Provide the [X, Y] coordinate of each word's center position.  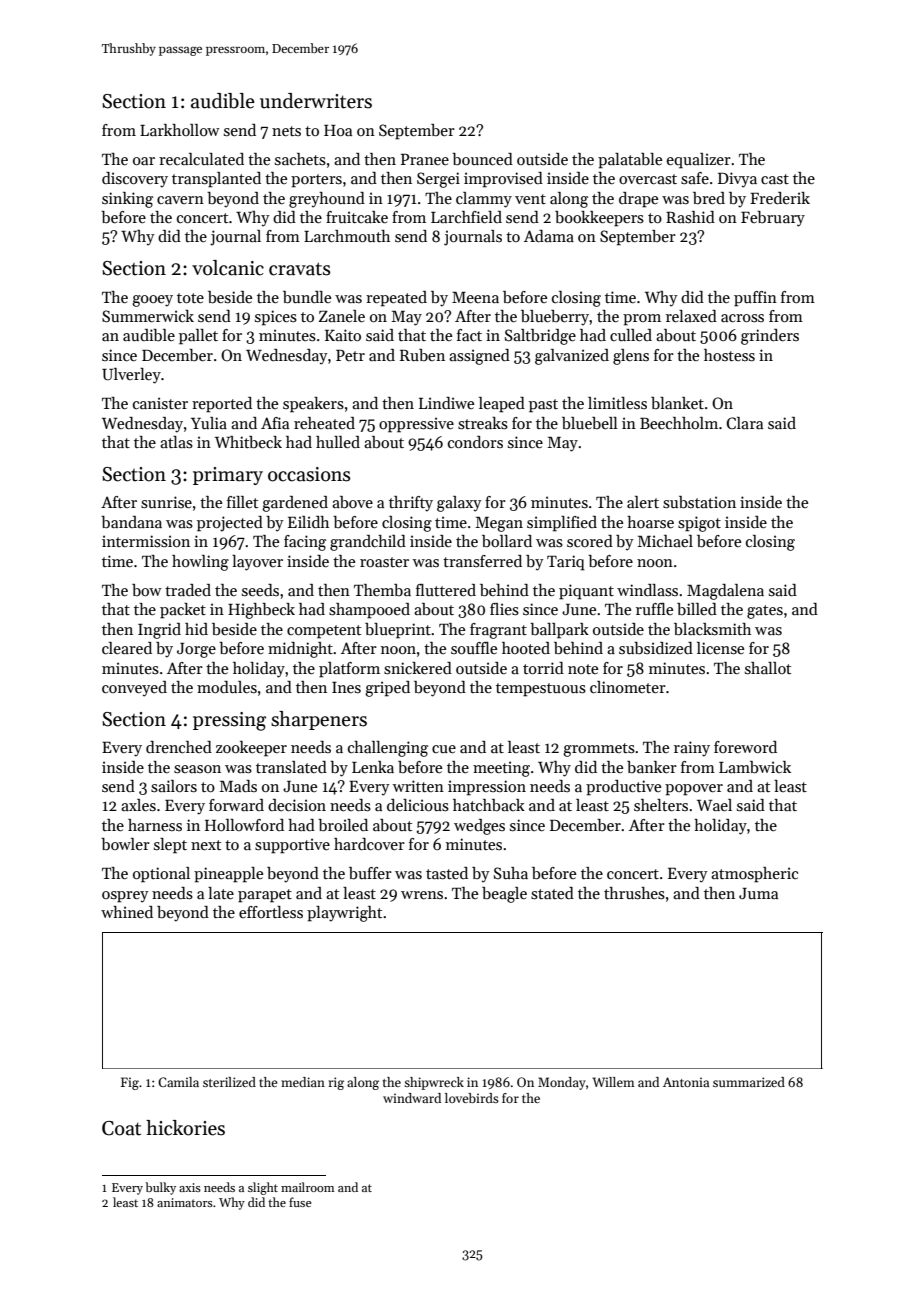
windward [412, 1098]
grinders [770, 337]
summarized [749, 1082]
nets [286, 131]
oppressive [416, 425]
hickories [185, 1128]
